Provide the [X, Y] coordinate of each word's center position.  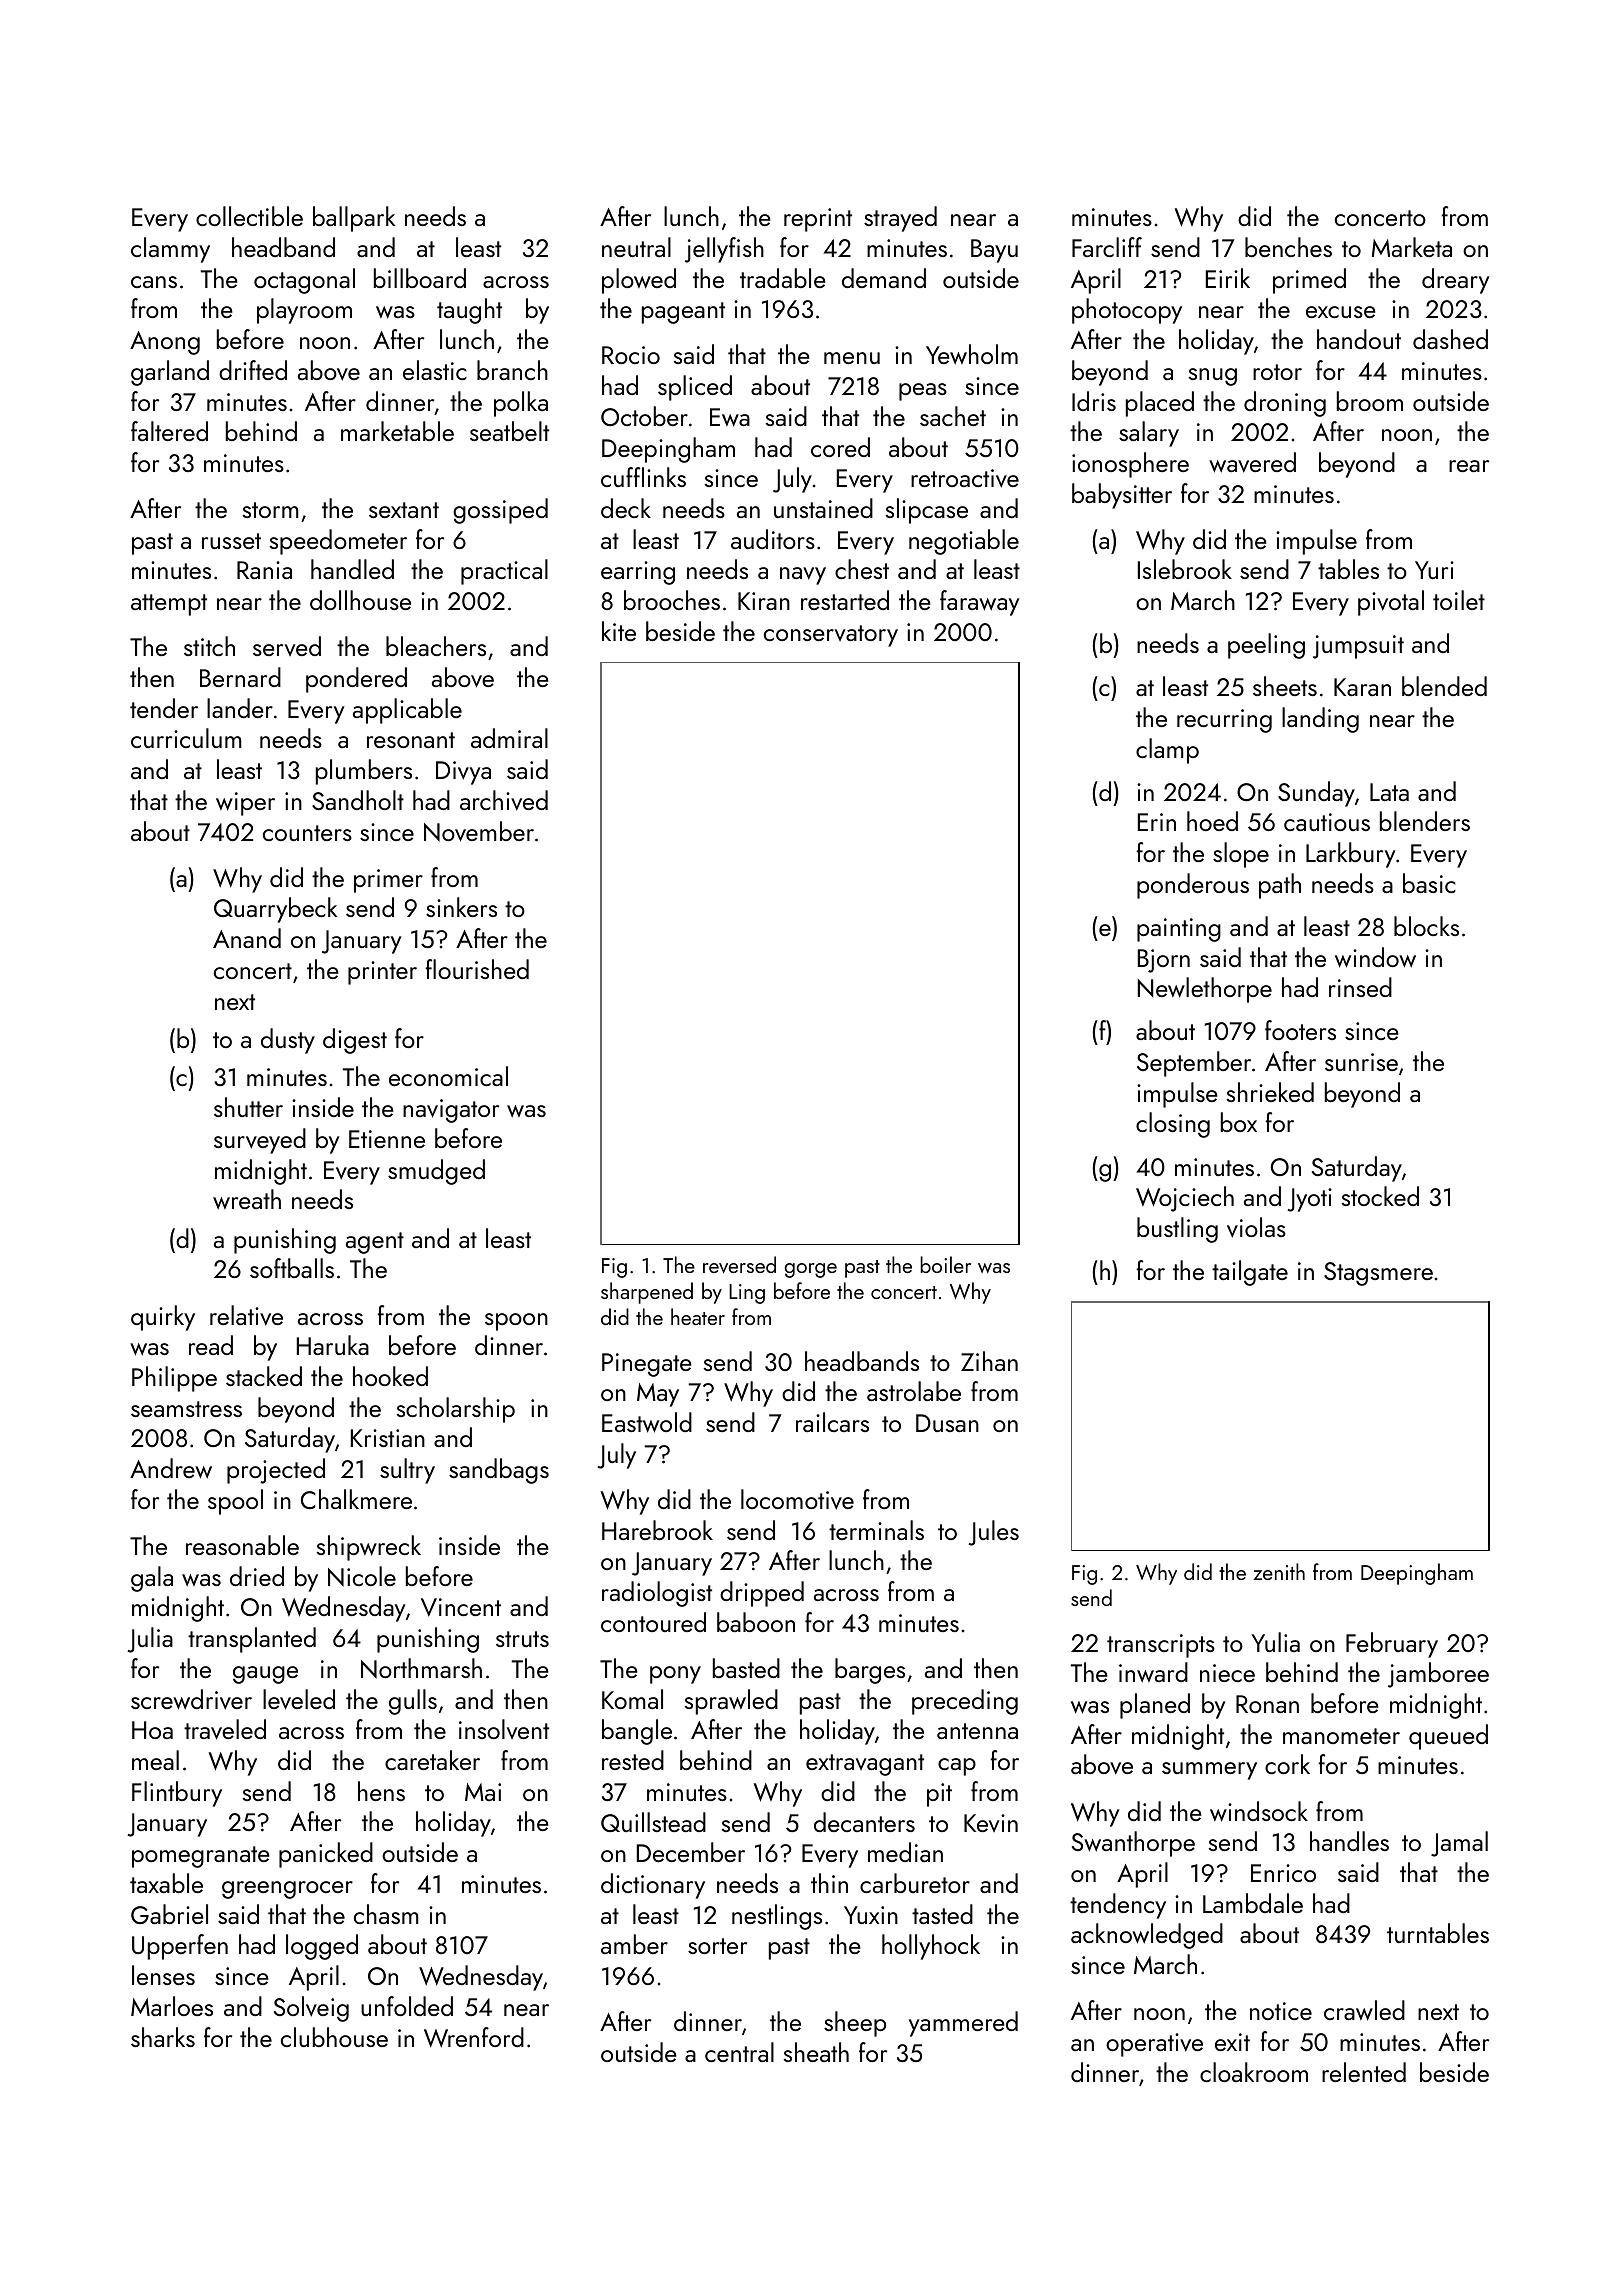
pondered [356, 680]
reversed [739, 1264]
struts [522, 1639]
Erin [1157, 822]
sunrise [1361, 1062]
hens [381, 1791]
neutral [636, 247]
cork [1287, 1764]
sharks [163, 2037]
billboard [420, 278]
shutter [248, 1107]
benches [1288, 247]
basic [1429, 883]
